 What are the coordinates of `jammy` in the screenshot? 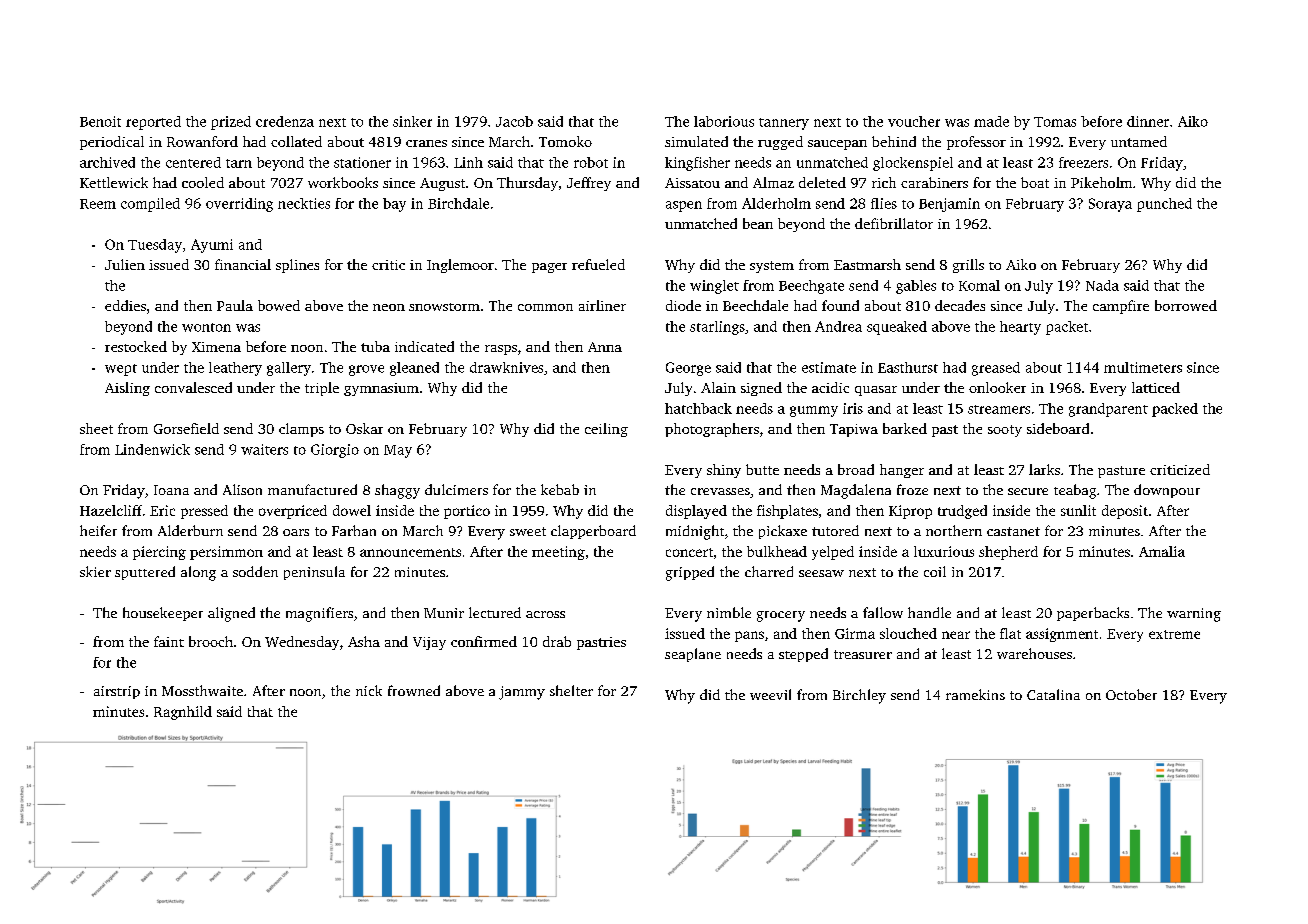 It's located at (522, 693).
